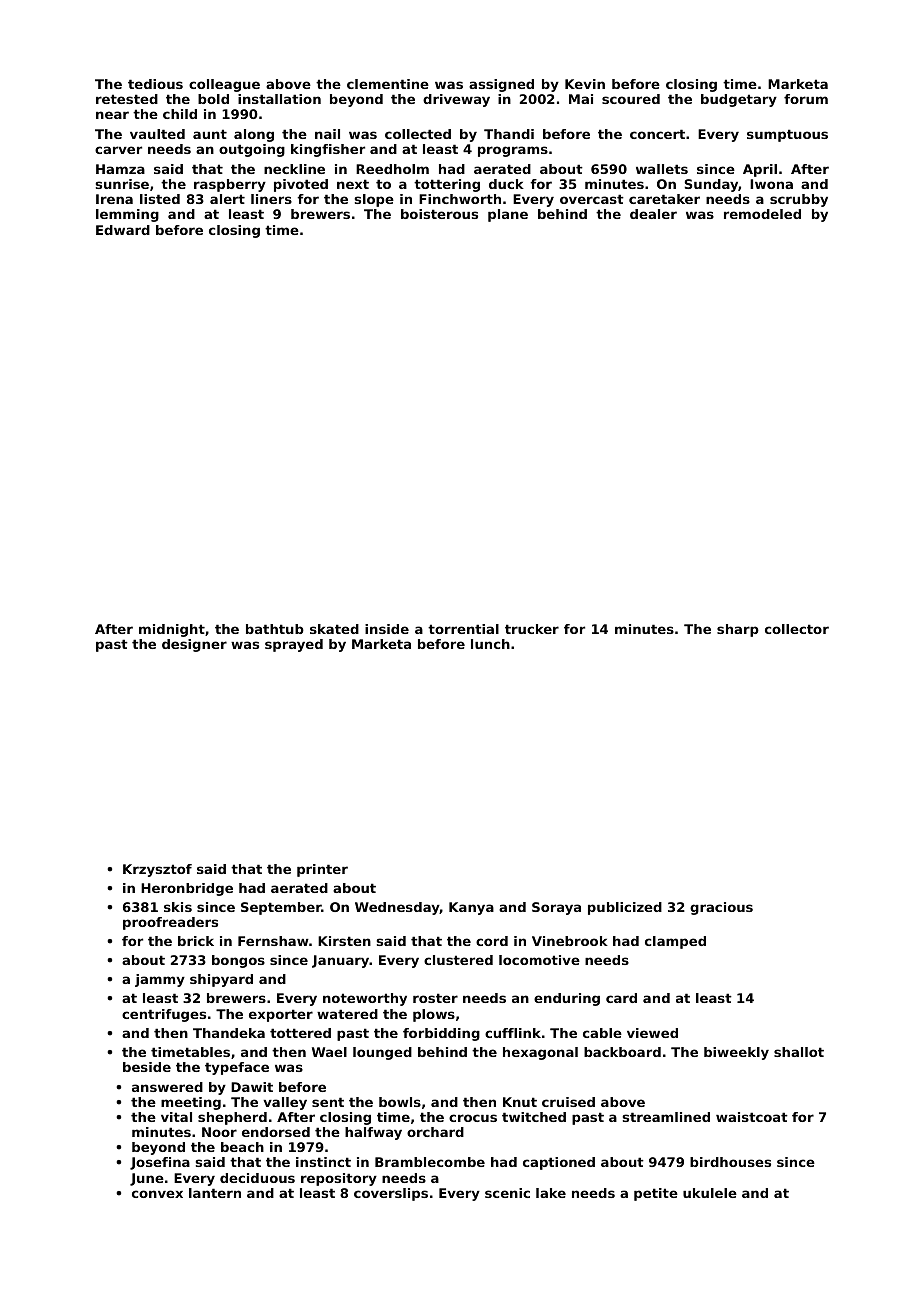 This screenshot has width=924, height=1308. I want to click on Reedholm, so click(392, 169).
